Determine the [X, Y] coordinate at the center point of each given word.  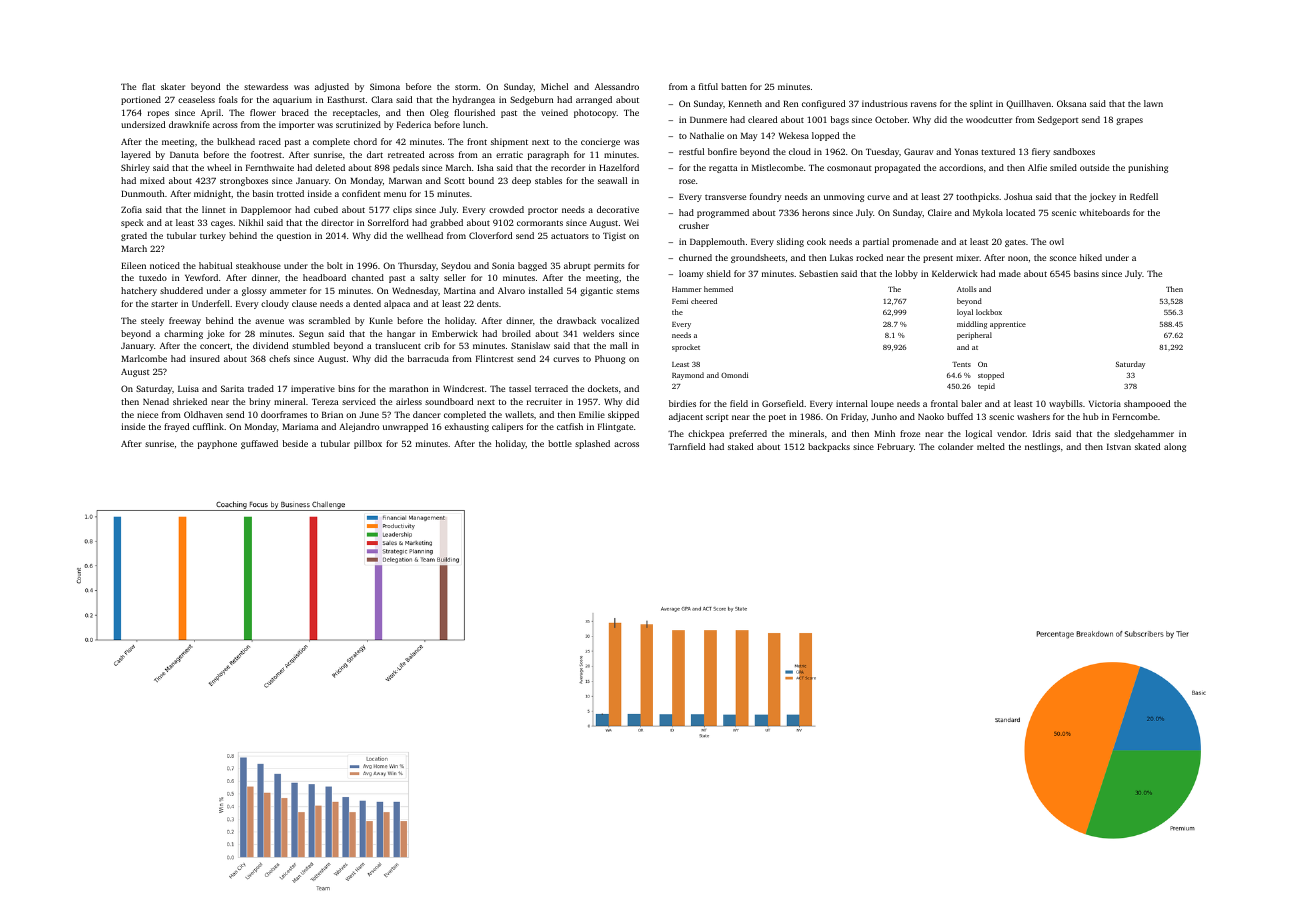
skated [1147, 446]
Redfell [1144, 196]
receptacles [355, 113]
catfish [570, 426]
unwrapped [405, 427]
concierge [600, 142]
